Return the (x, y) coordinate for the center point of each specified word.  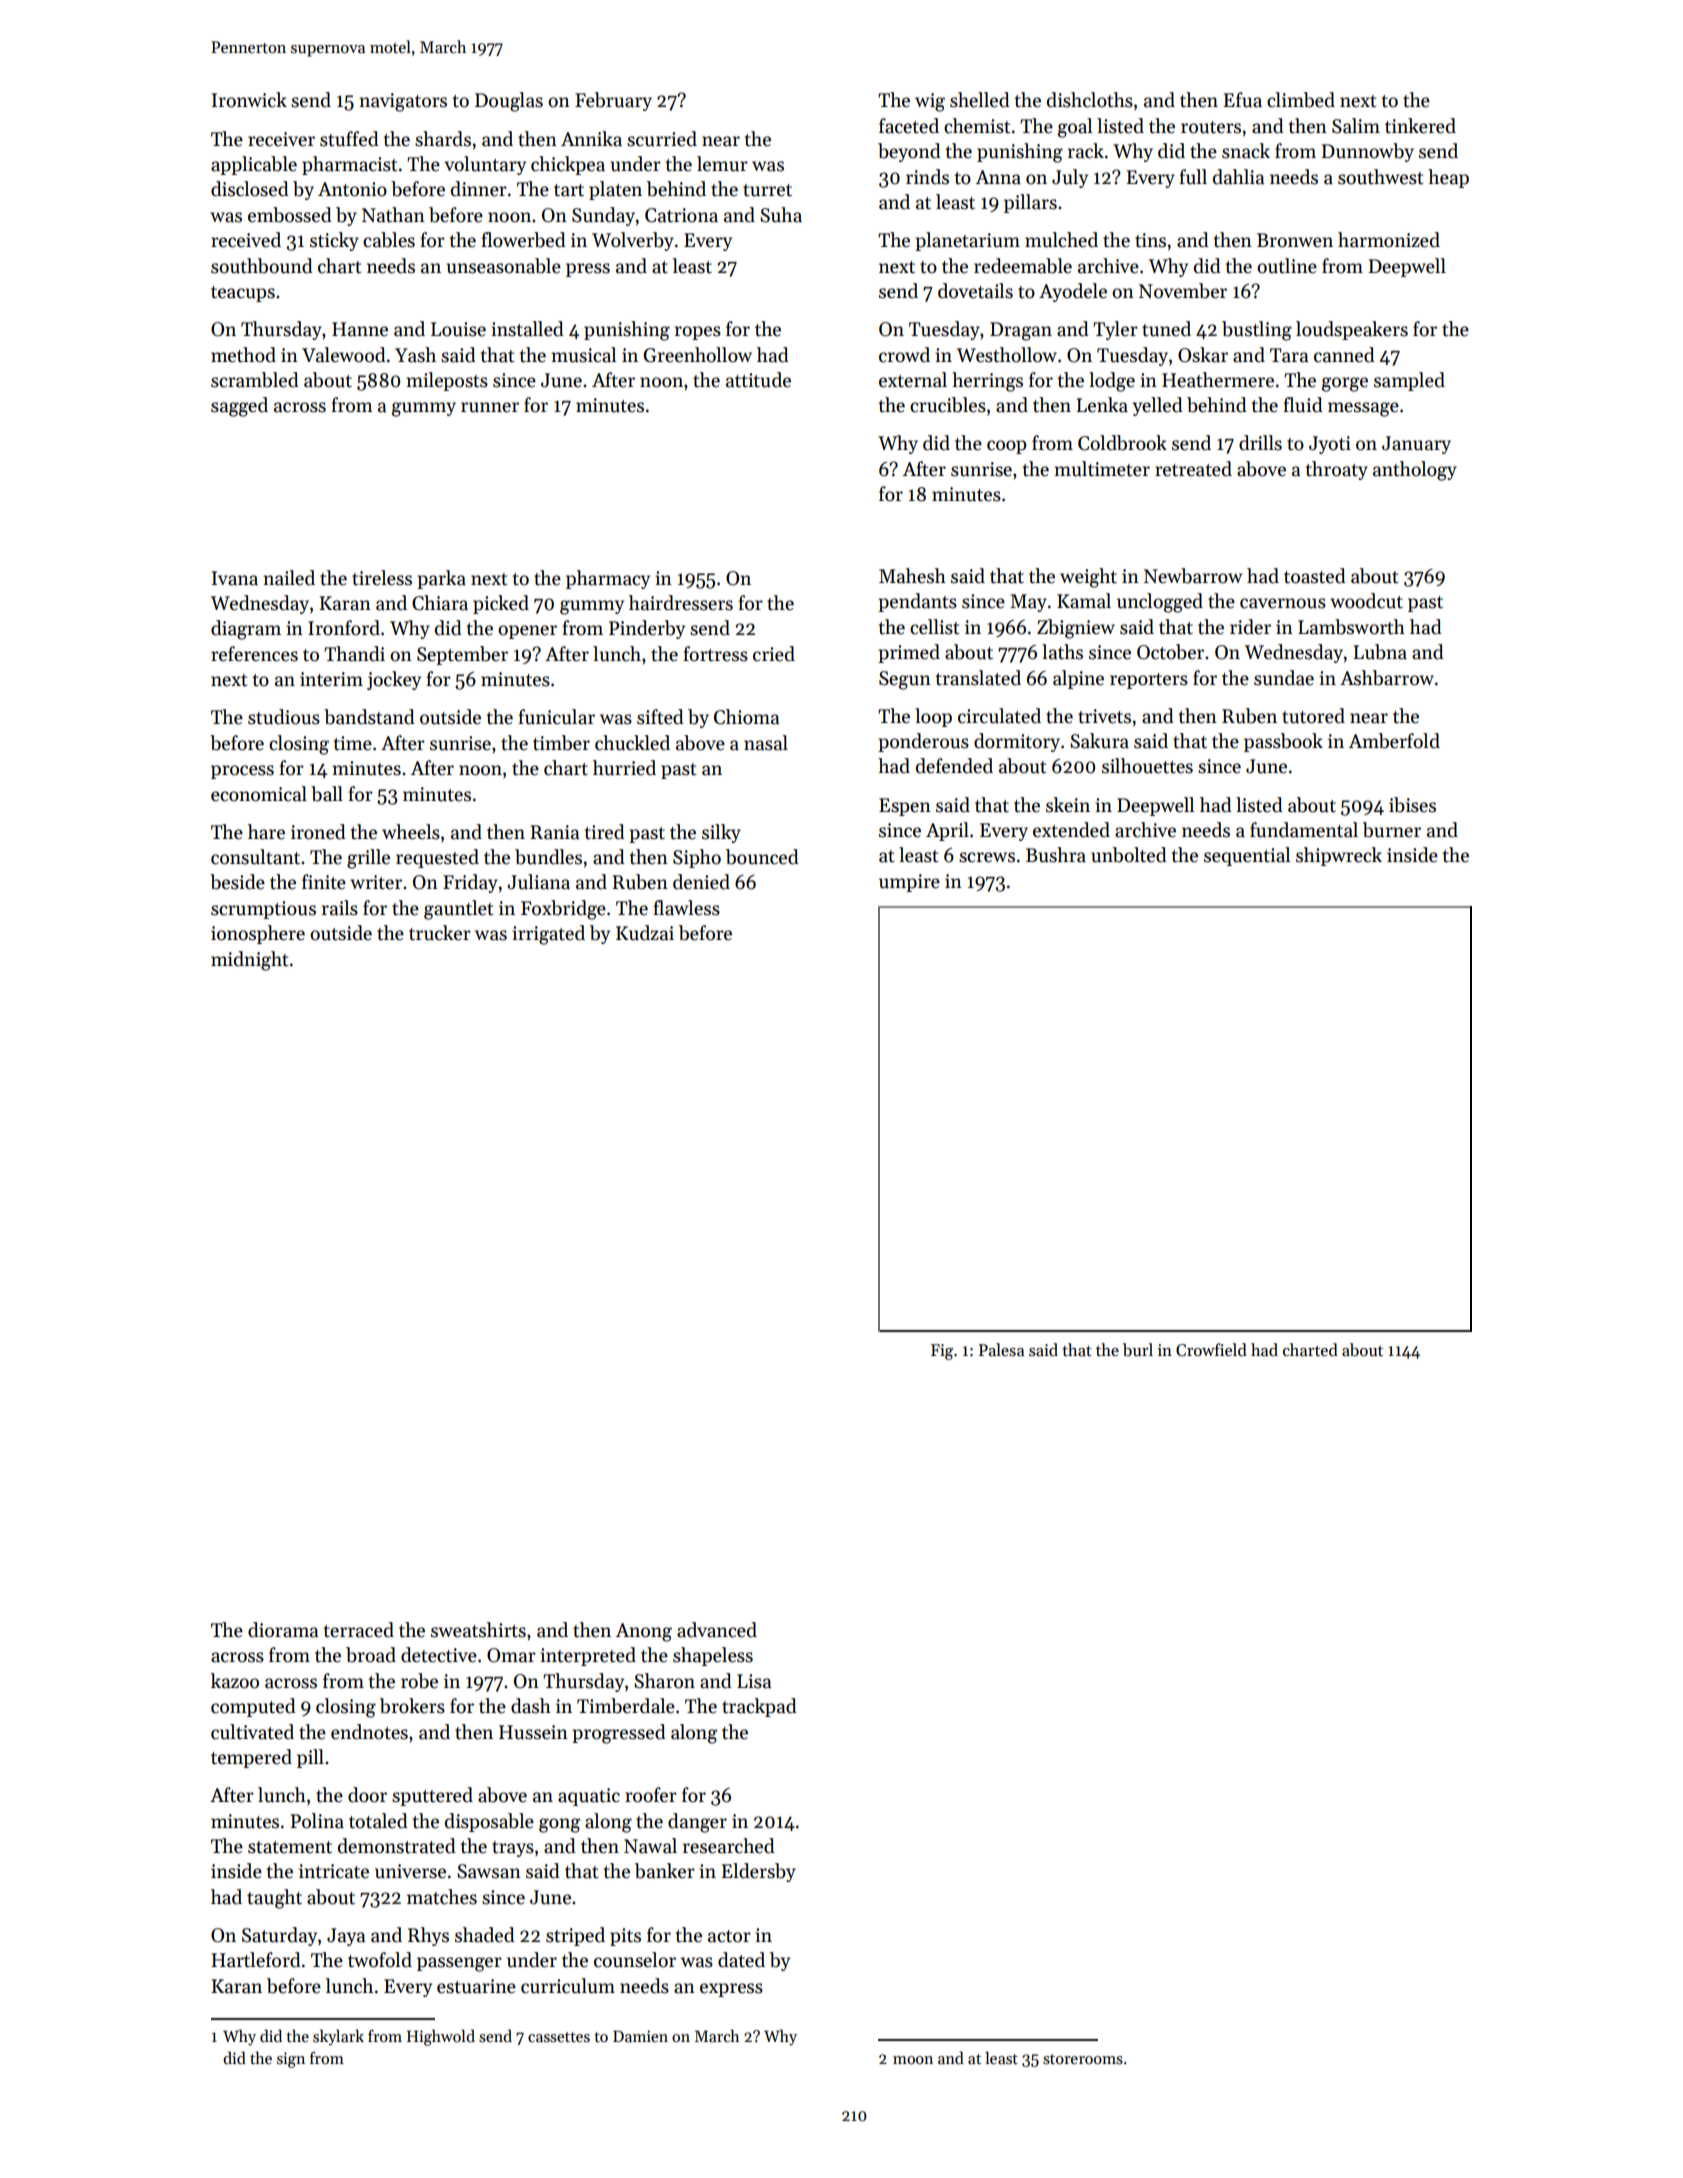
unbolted (1129, 855)
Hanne (360, 329)
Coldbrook (1122, 443)
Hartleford (256, 1960)
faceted (909, 126)
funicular (556, 717)
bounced (762, 857)
